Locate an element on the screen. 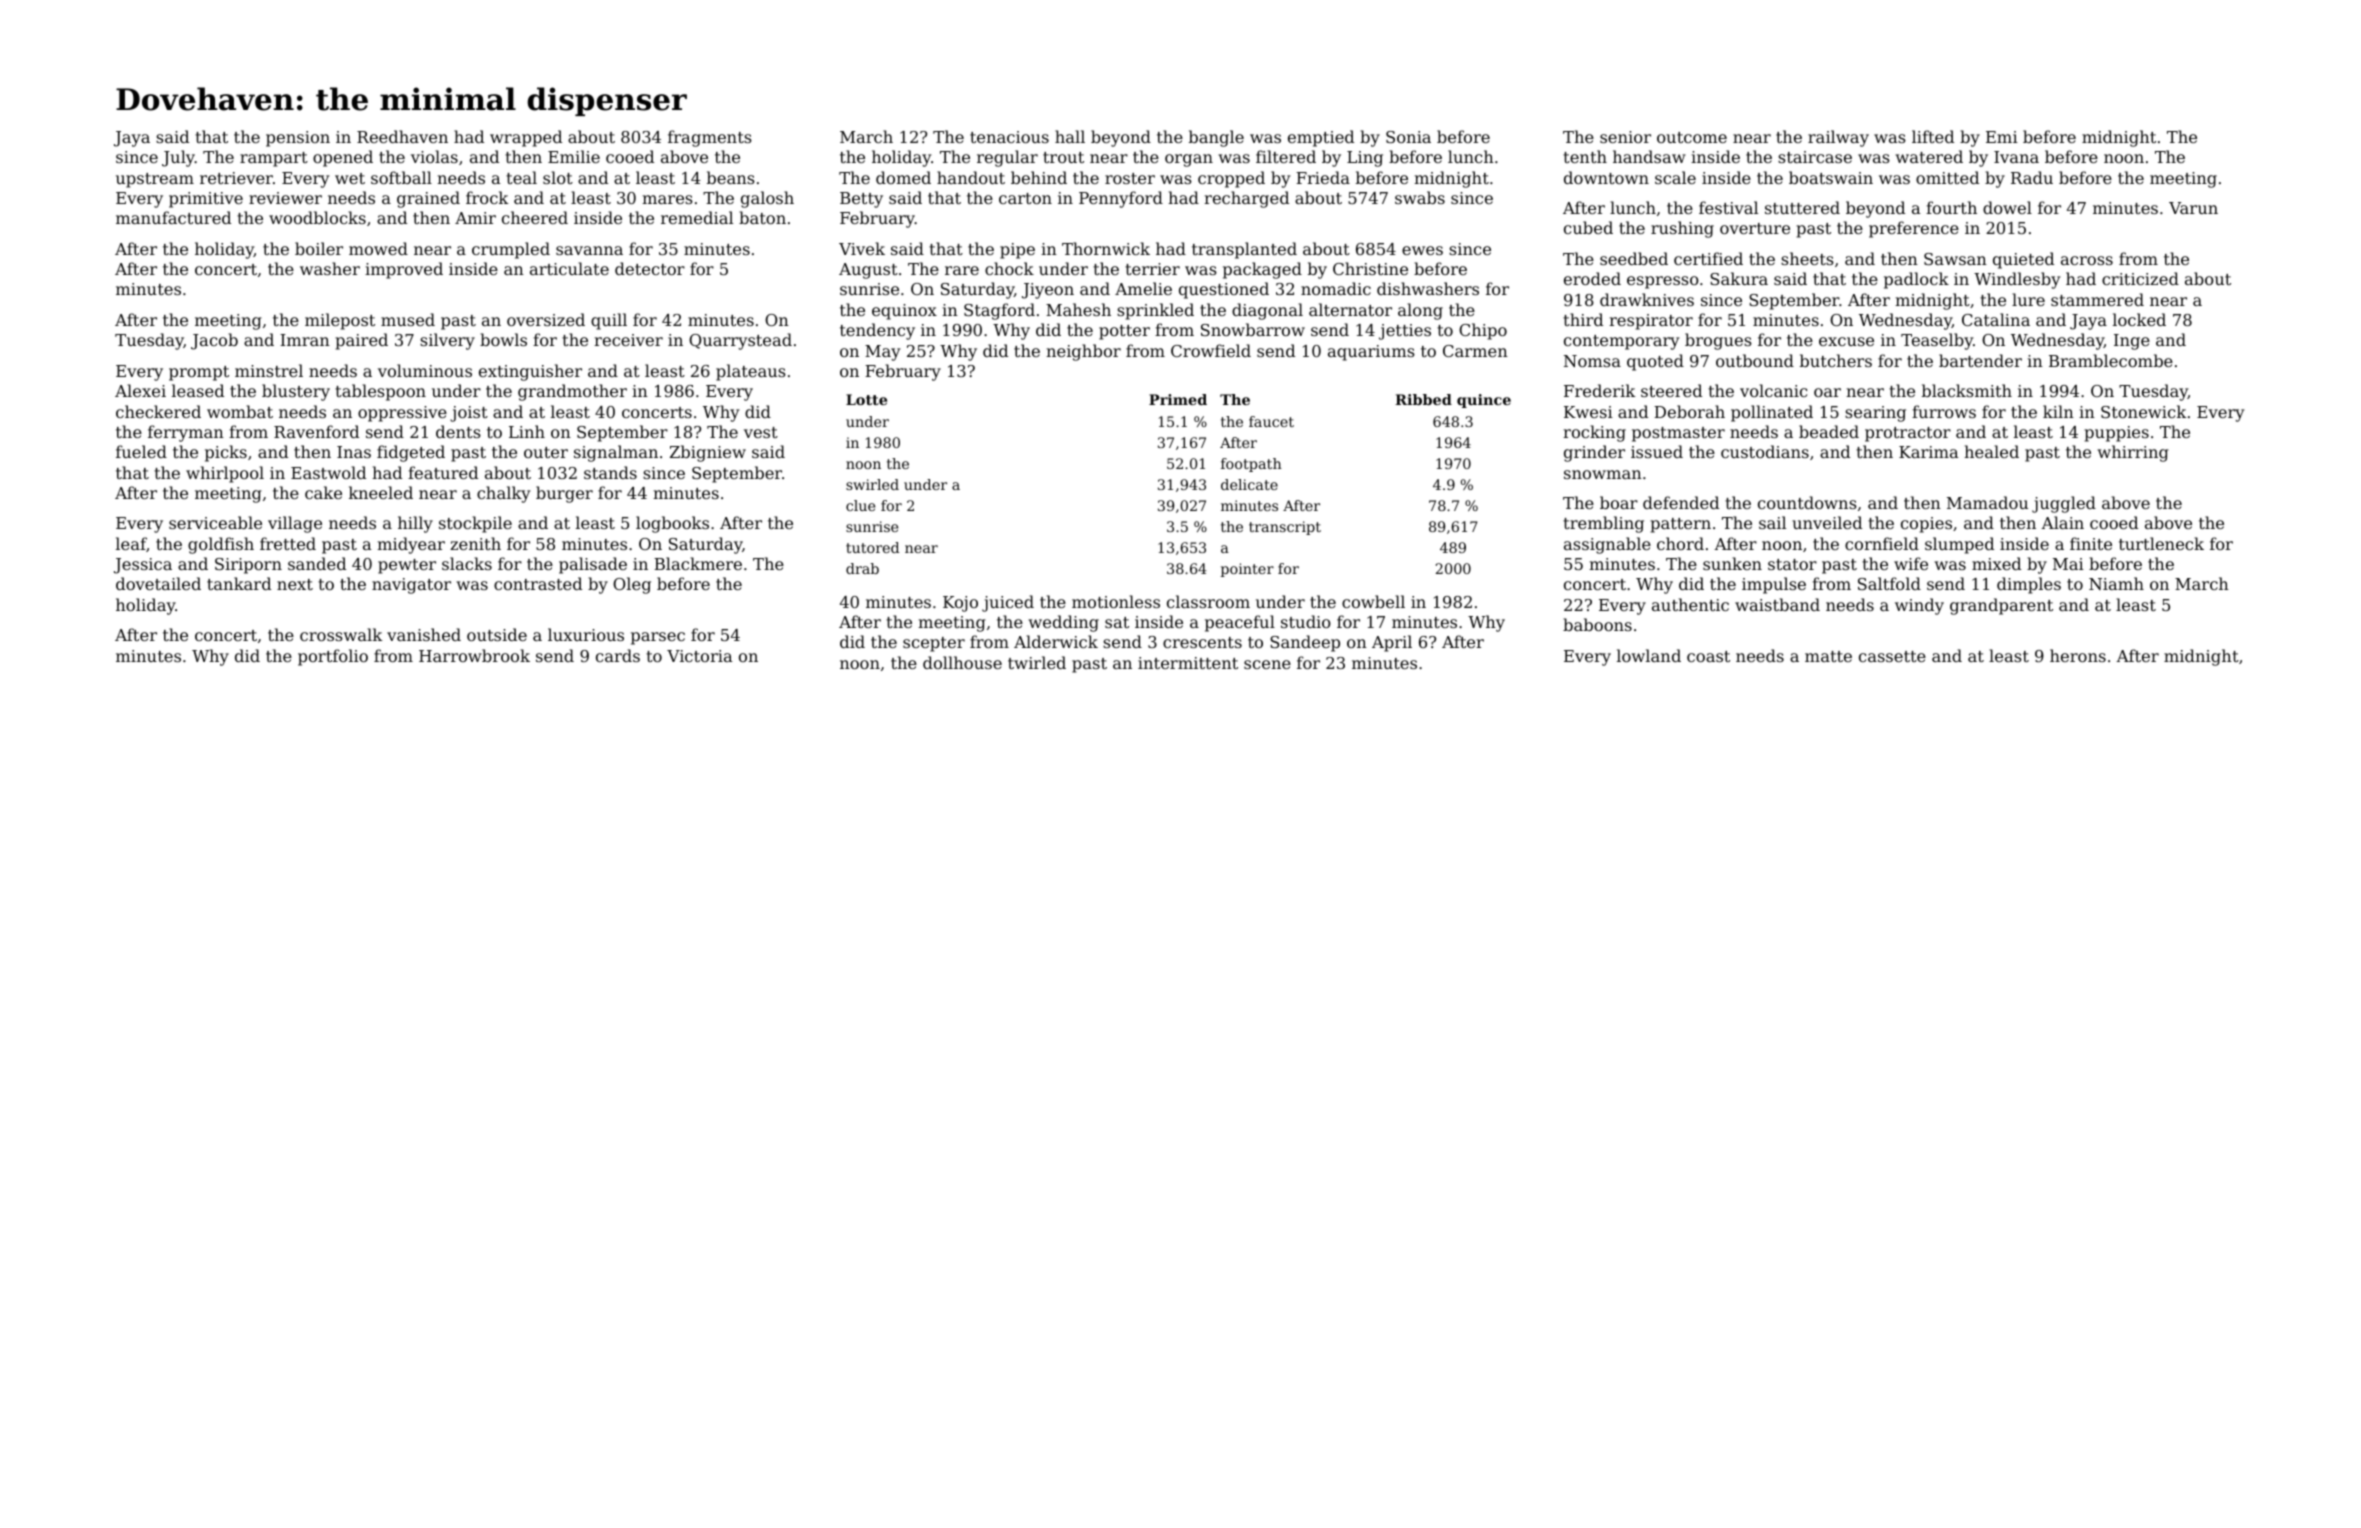 Image resolution: width=2361 pixels, height=1528 pixels. fourth is located at coordinates (1951, 207).
